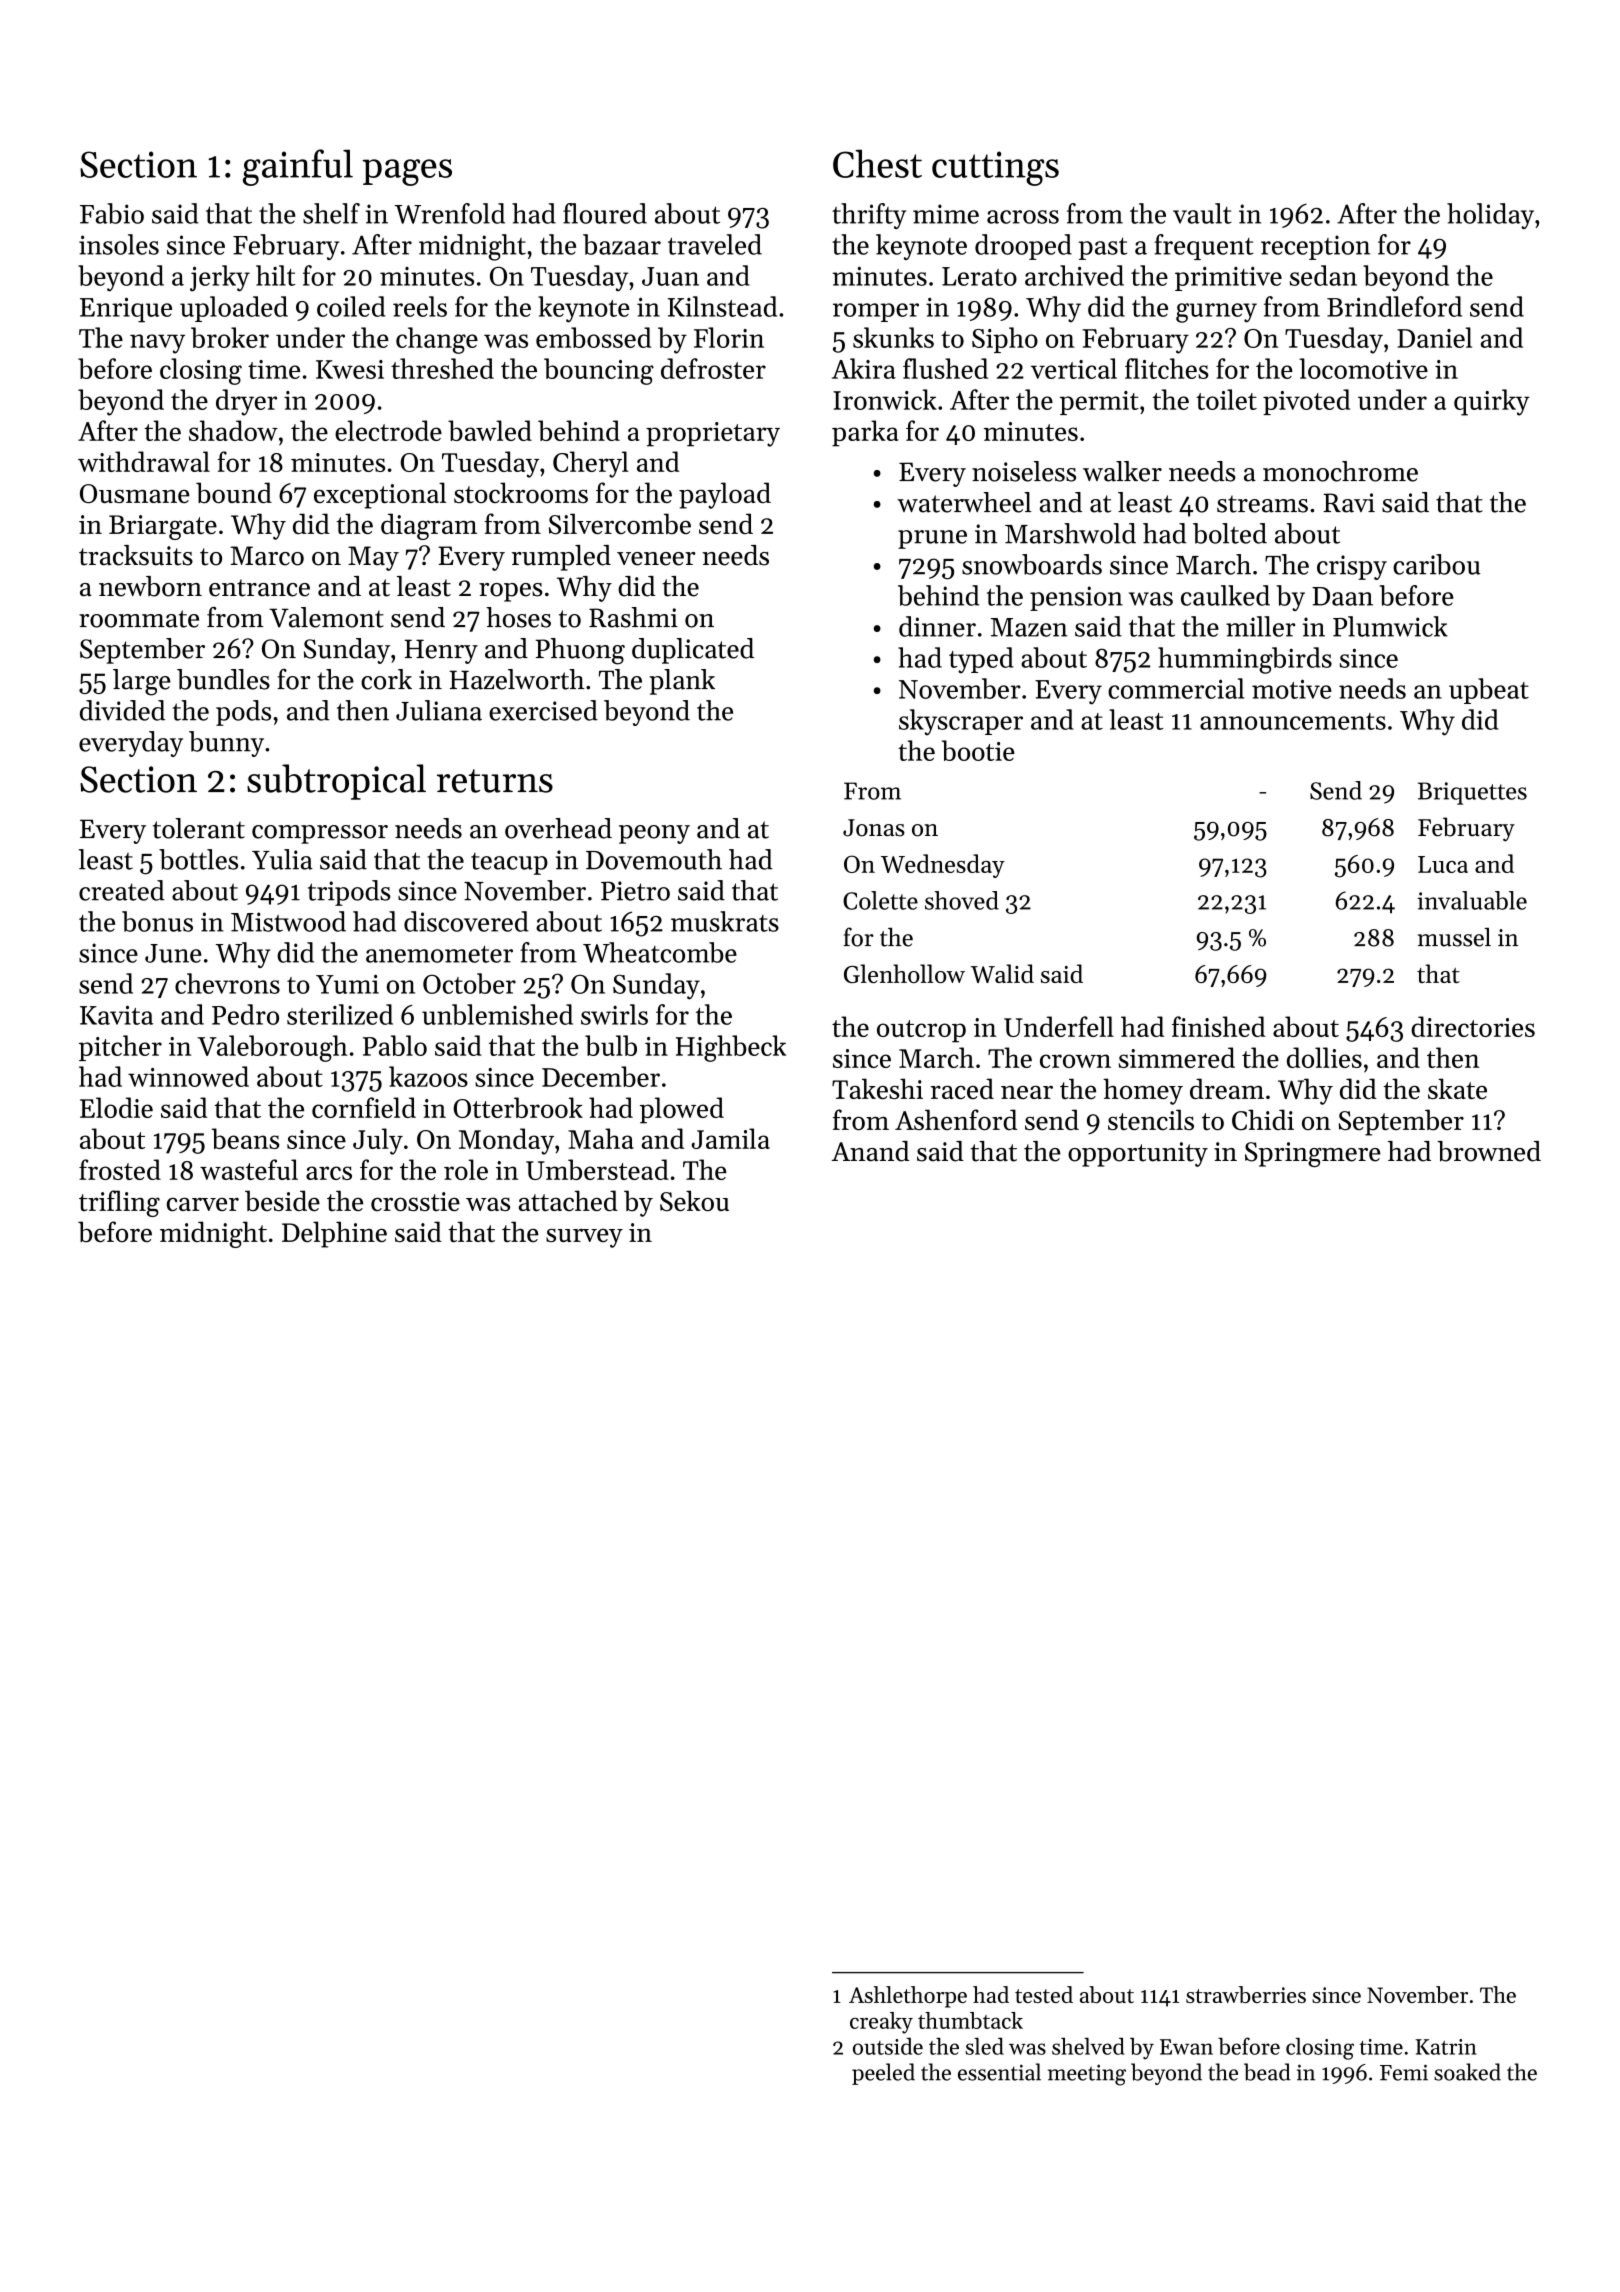 The image size is (1620, 2292). What do you see at coordinates (334, 1234) in the screenshot?
I see `Delphine` at bounding box center [334, 1234].
